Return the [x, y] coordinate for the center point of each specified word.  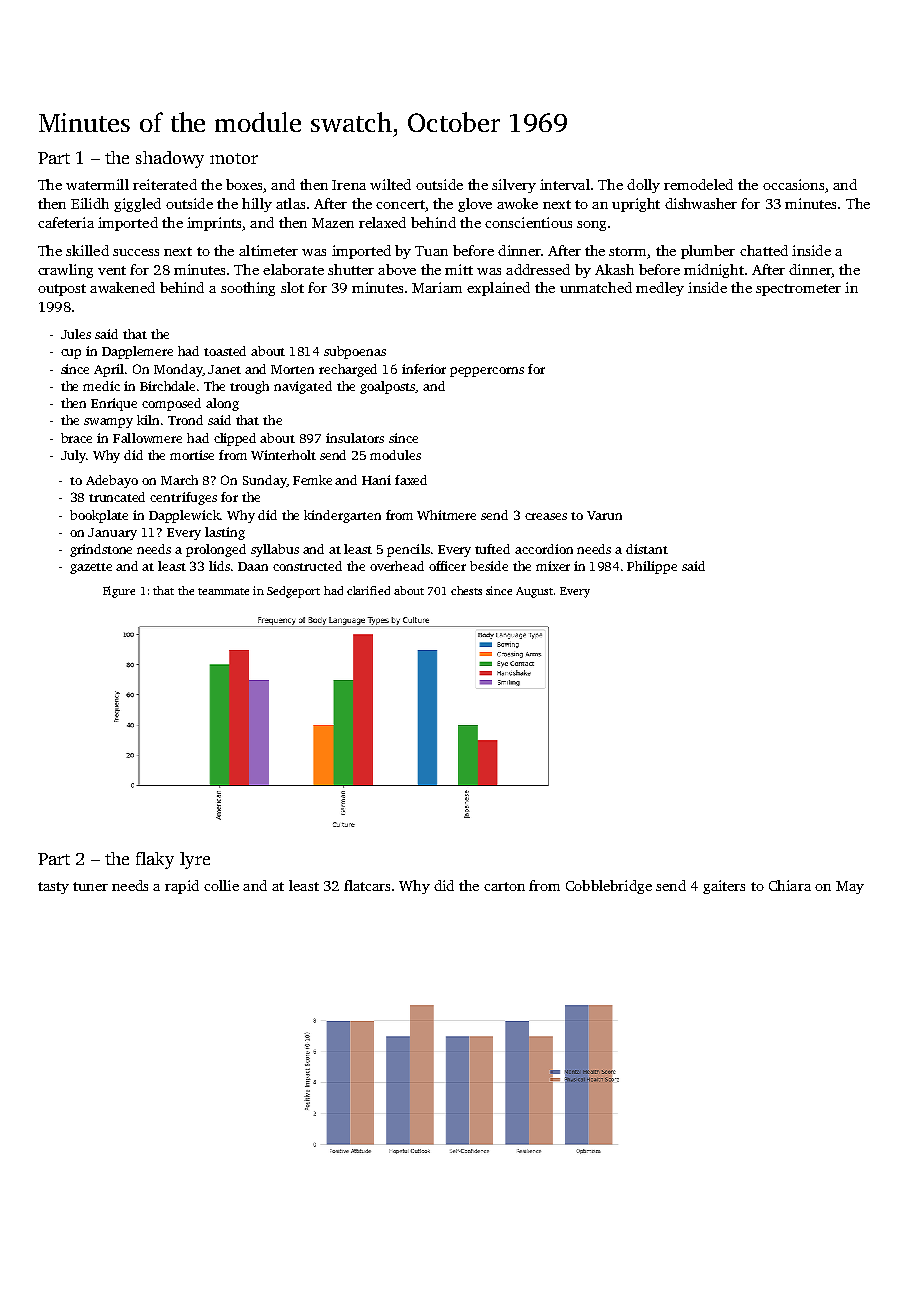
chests [466, 590]
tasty [53, 888]
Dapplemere [137, 352]
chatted [764, 250]
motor [234, 158]
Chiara [790, 885]
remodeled [698, 184]
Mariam [437, 287]
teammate [223, 591]
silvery [514, 186]
